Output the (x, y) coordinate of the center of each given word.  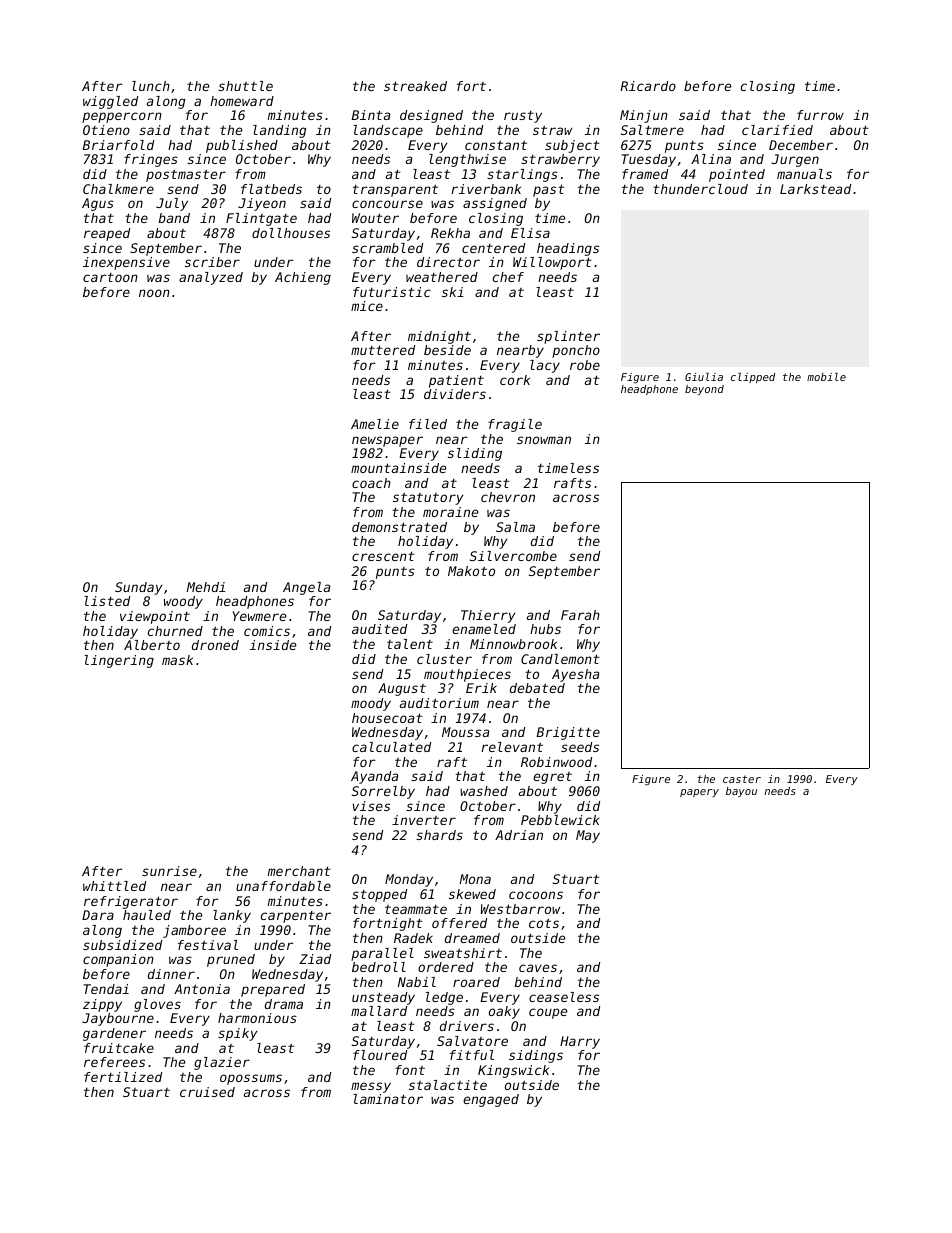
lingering (119, 661)
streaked (415, 86)
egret (552, 778)
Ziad (315, 959)
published (242, 146)
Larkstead (815, 189)
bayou (741, 792)
